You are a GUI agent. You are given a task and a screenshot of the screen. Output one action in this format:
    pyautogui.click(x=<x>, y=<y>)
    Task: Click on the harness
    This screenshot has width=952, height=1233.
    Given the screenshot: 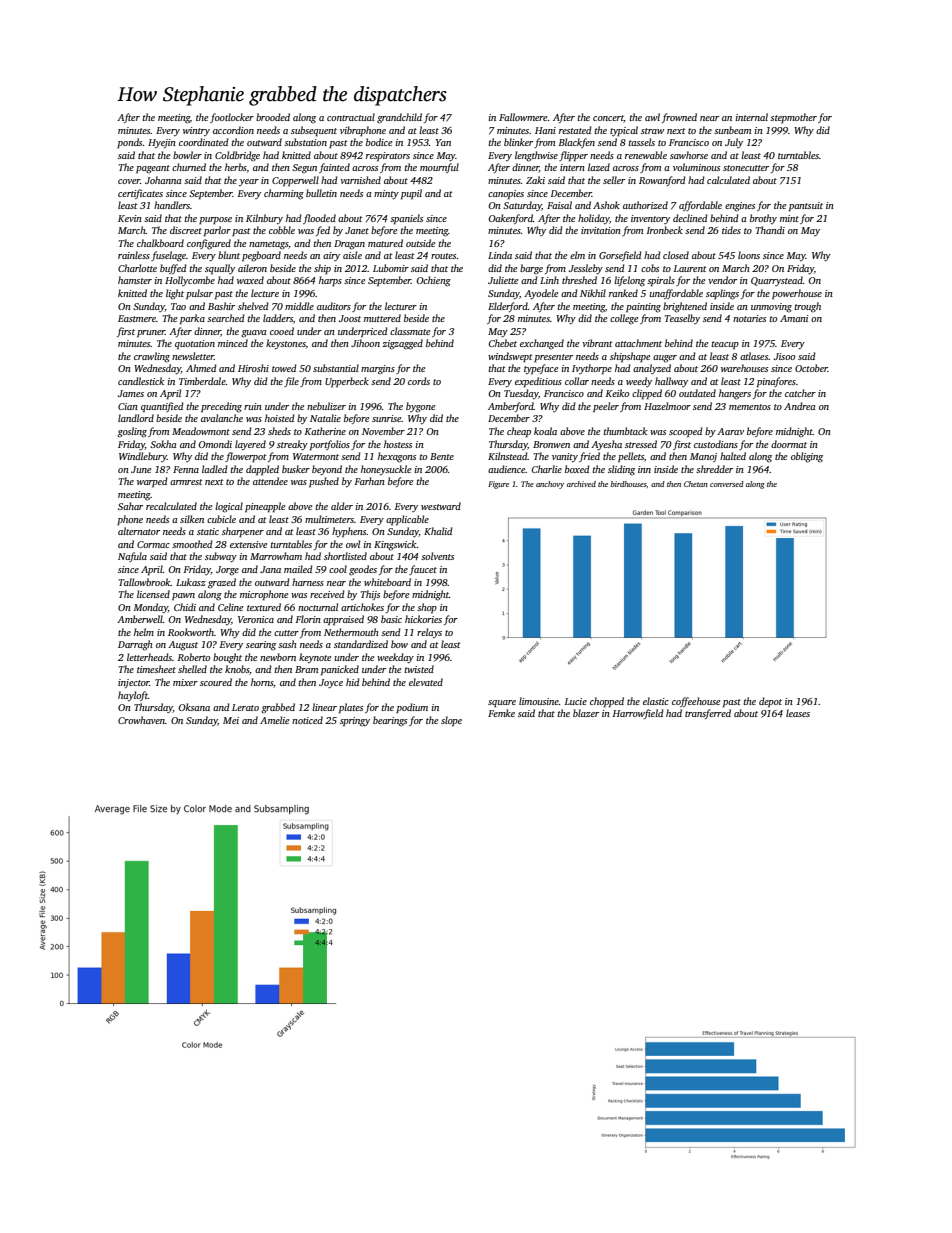 What is the action you would take?
    pyautogui.click(x=308, y=582)
